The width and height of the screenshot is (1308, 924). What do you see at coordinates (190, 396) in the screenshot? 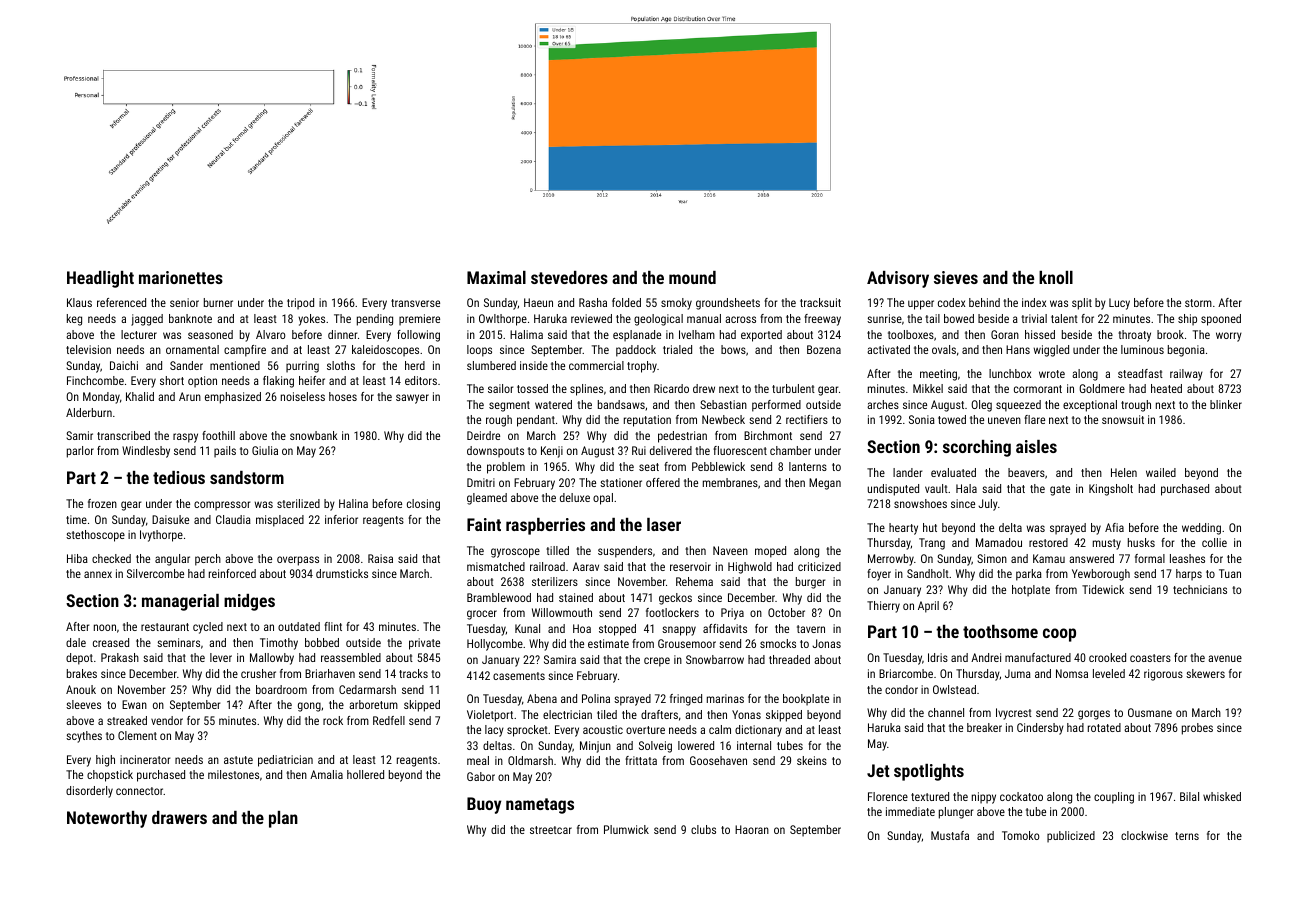
I see `Arun` at bounding box center [190, 396].
